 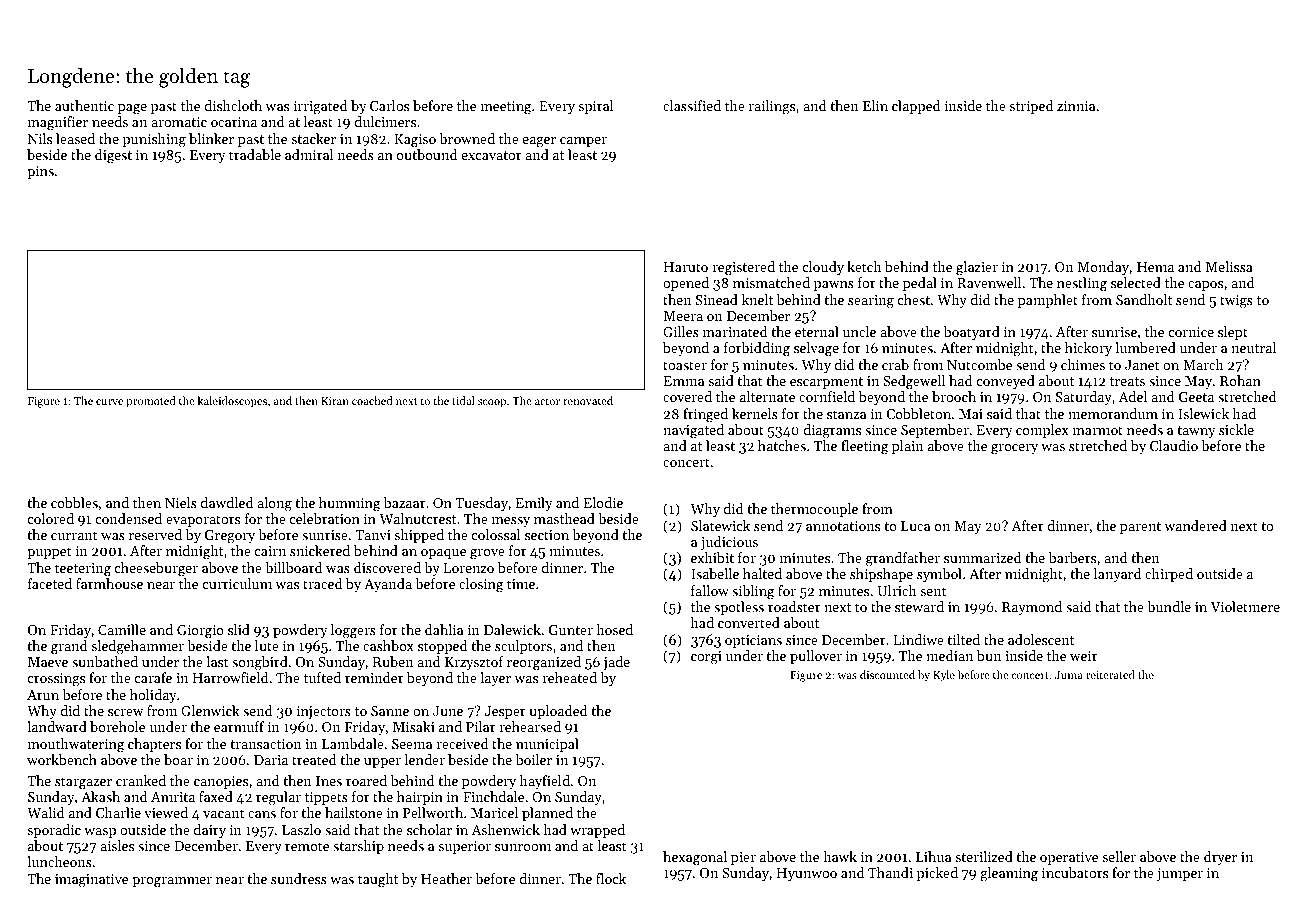 What do you see at coordinates (1236, 302) in the screenshot?
I see `twigs` at bounding box center [1236, 302].
